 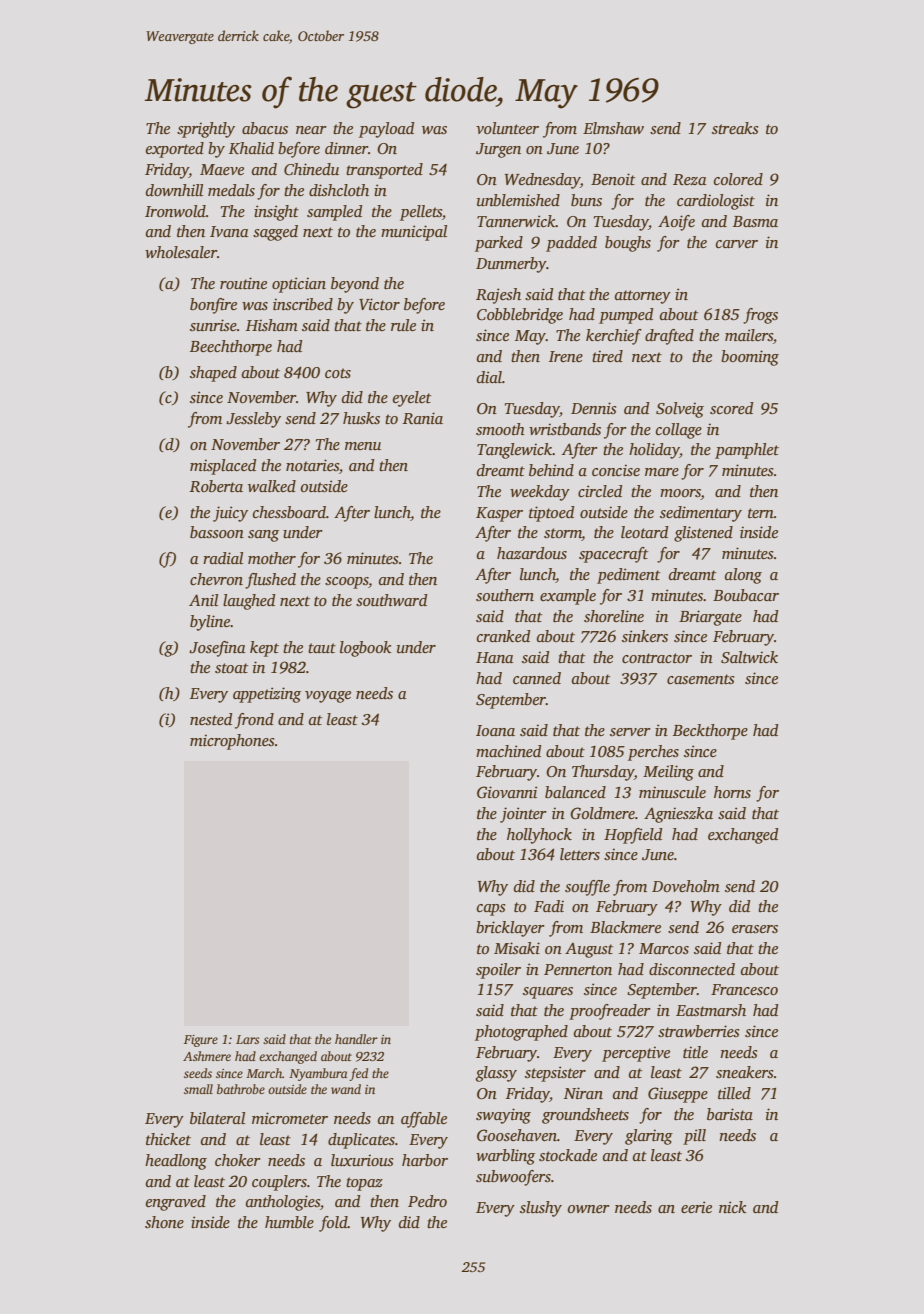 I want to click on Giovanni, so click(x=507, y=792).
